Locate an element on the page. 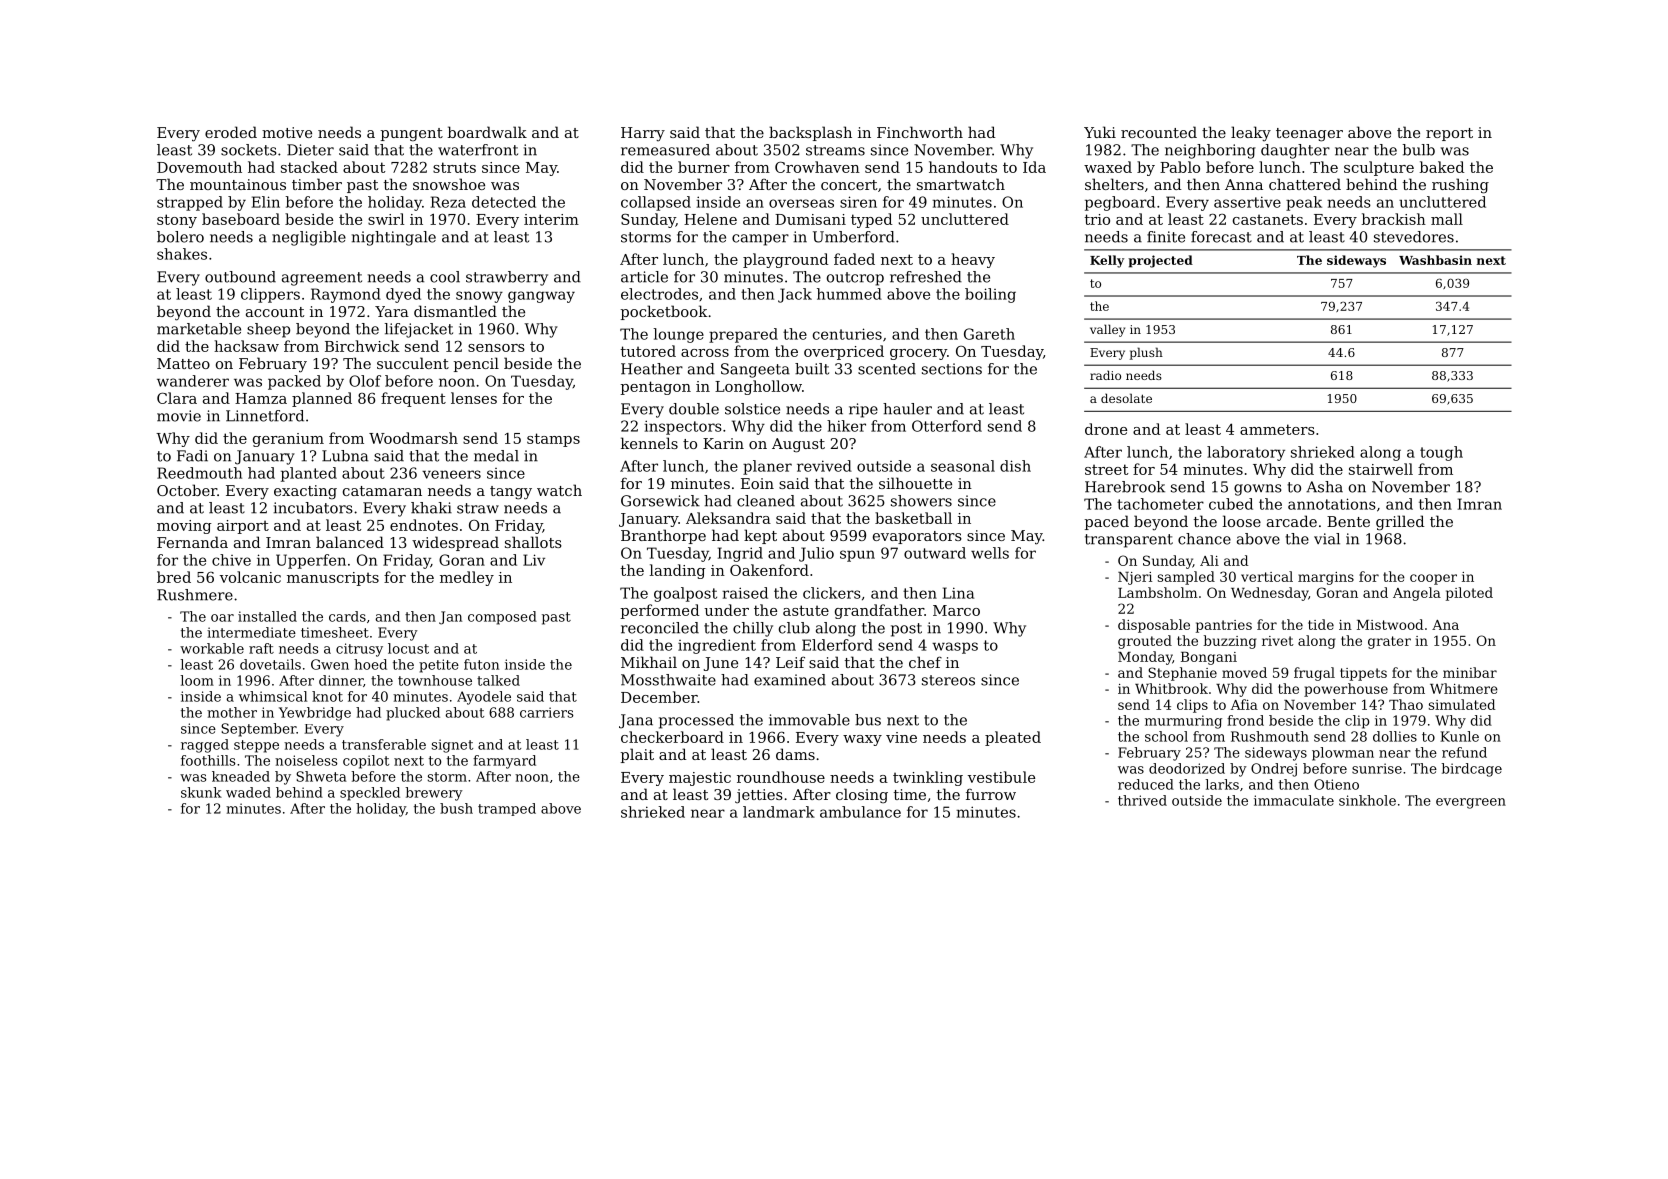 Image resolution: width=1668 pixels, height=1179 pixels. bush is located at coordinates (456, 808).
